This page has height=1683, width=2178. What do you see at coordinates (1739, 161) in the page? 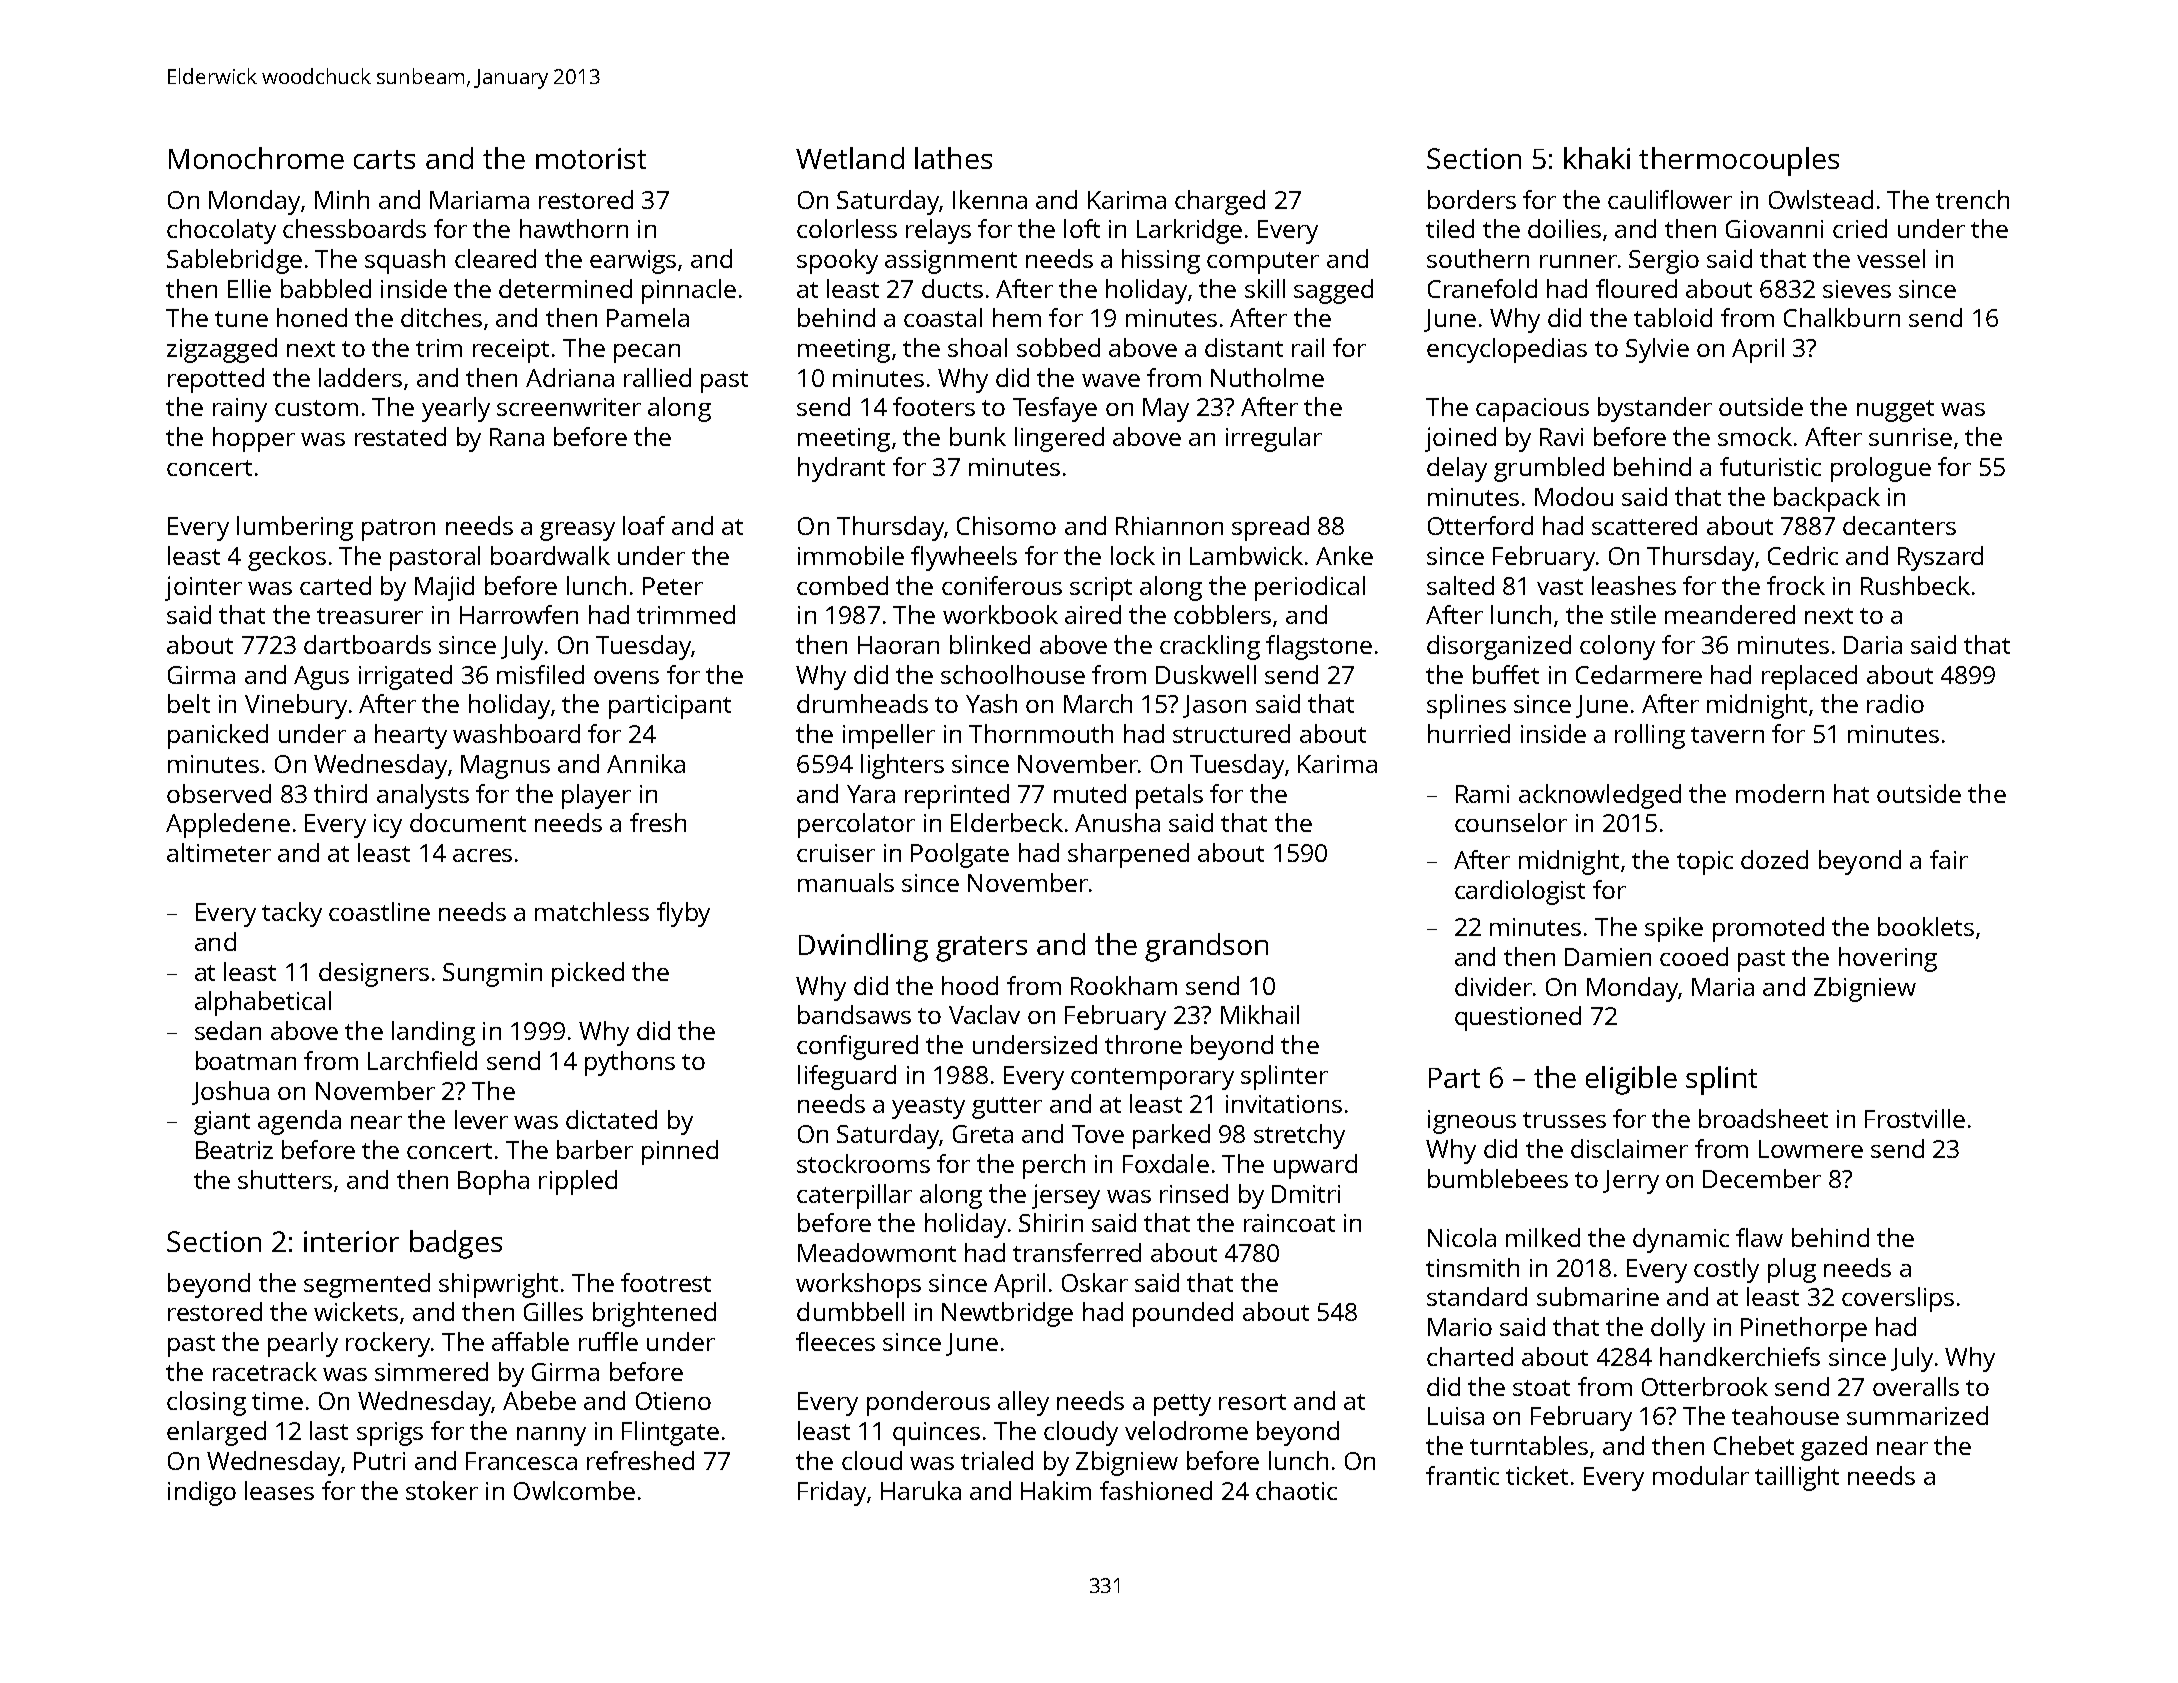
I see `thermocouples` at bounding box center [1739, 161].
